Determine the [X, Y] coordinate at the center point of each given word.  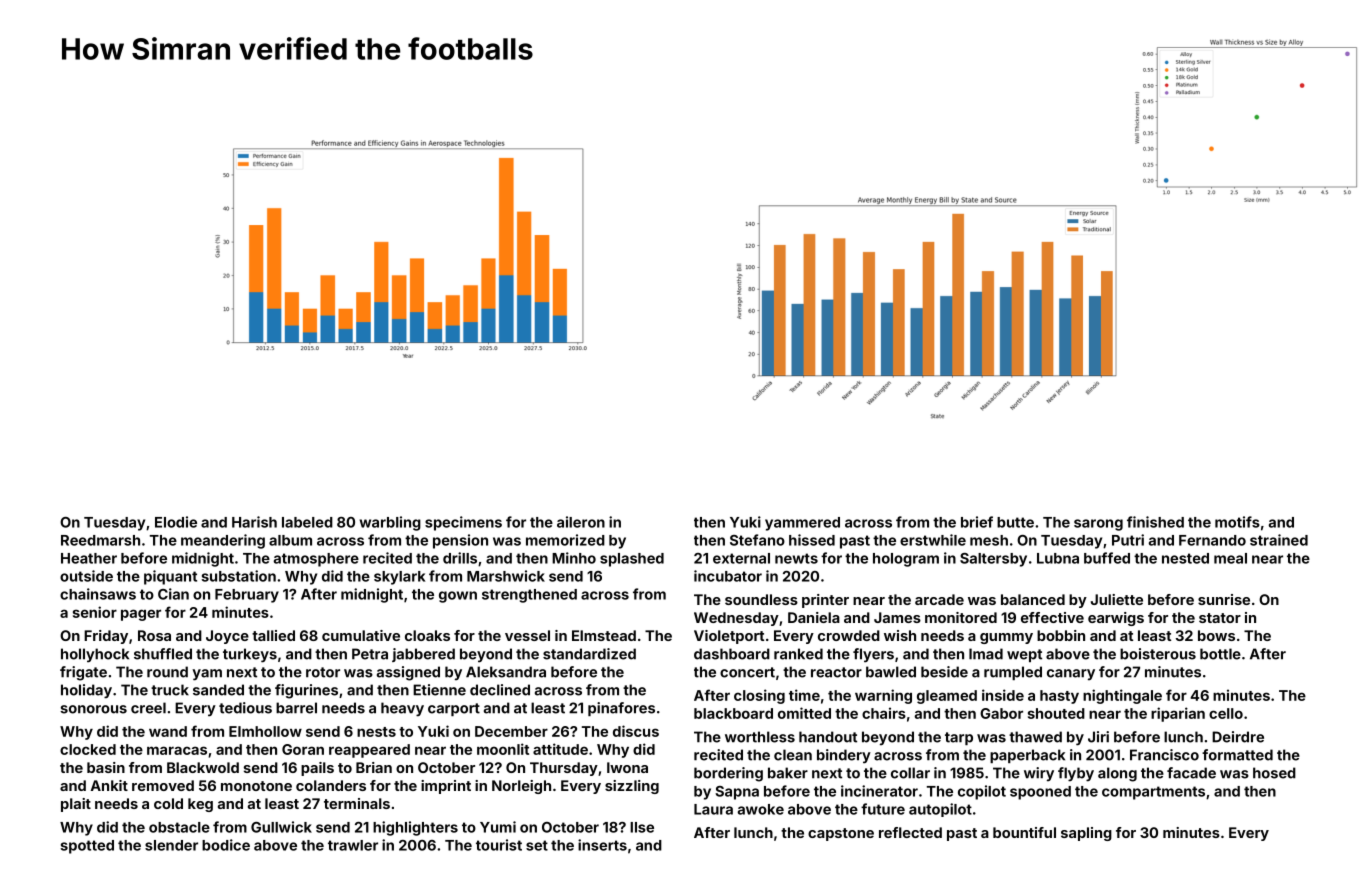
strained [1279, 540]
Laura [713, 809]
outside [86, 576]
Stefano [757, 540]
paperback [1027, 756]
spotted [87, 847]
